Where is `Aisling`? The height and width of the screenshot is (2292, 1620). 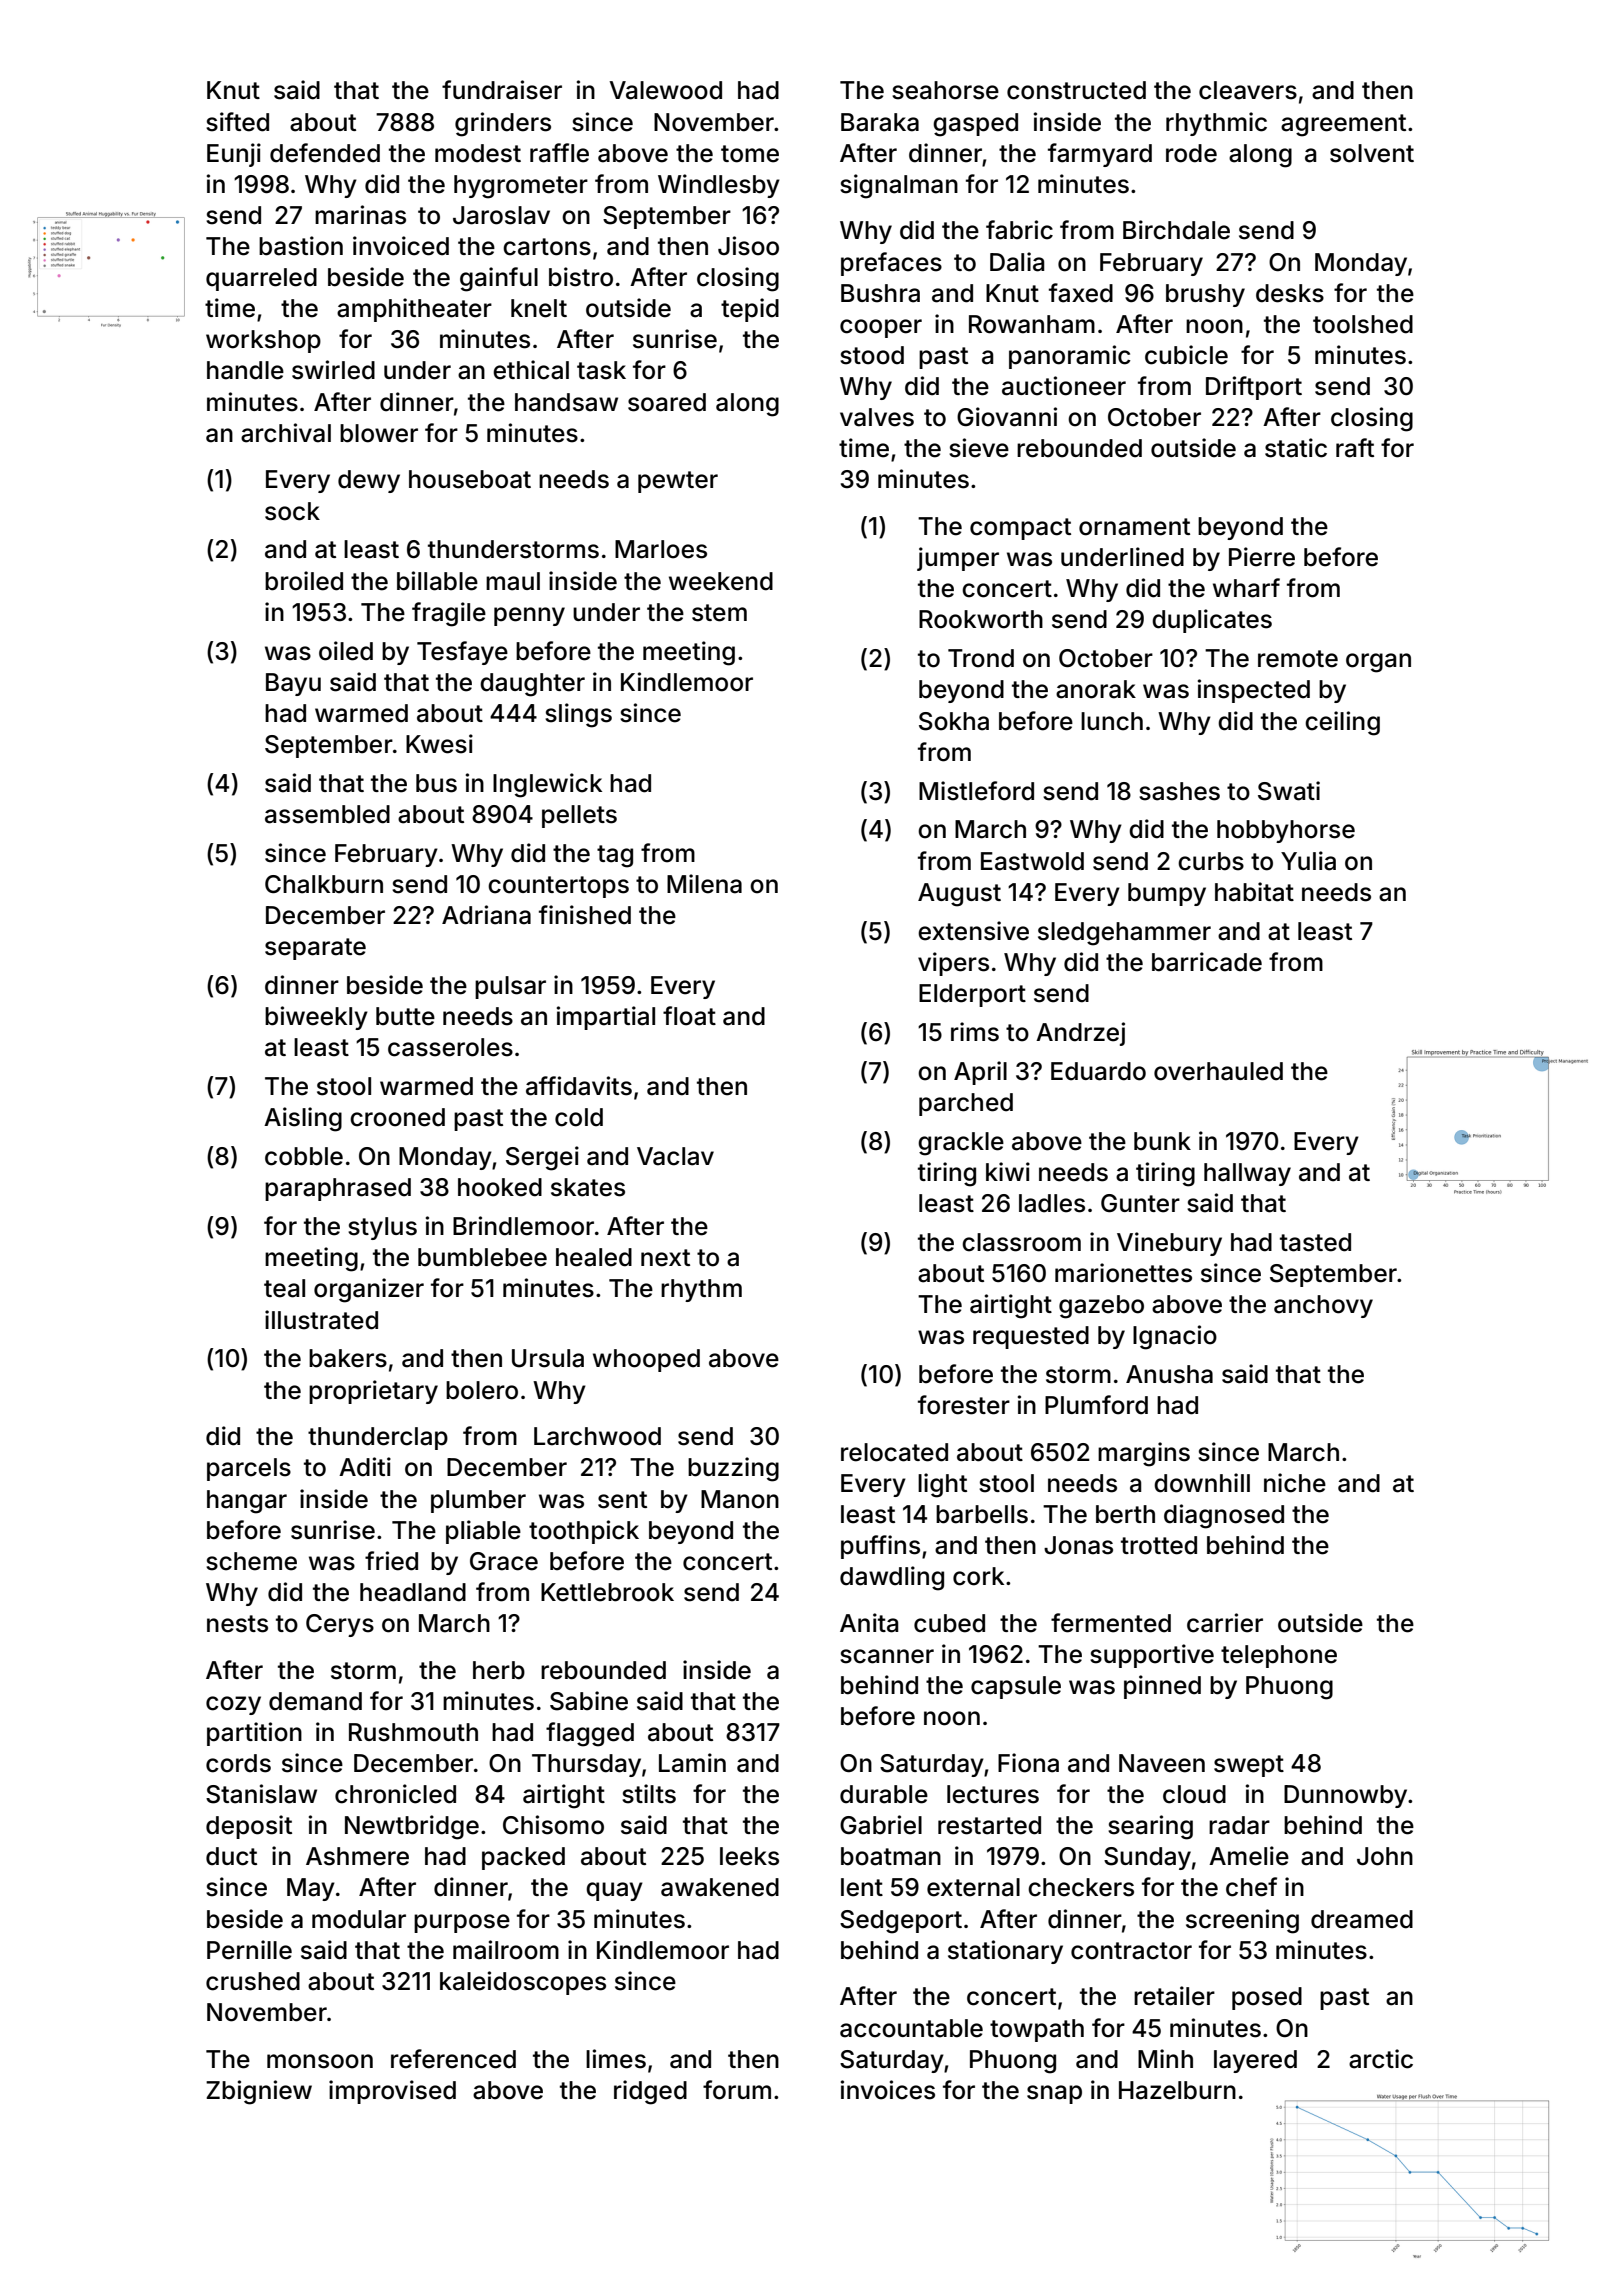
Aisling is located at coordinates (303, 1119).
